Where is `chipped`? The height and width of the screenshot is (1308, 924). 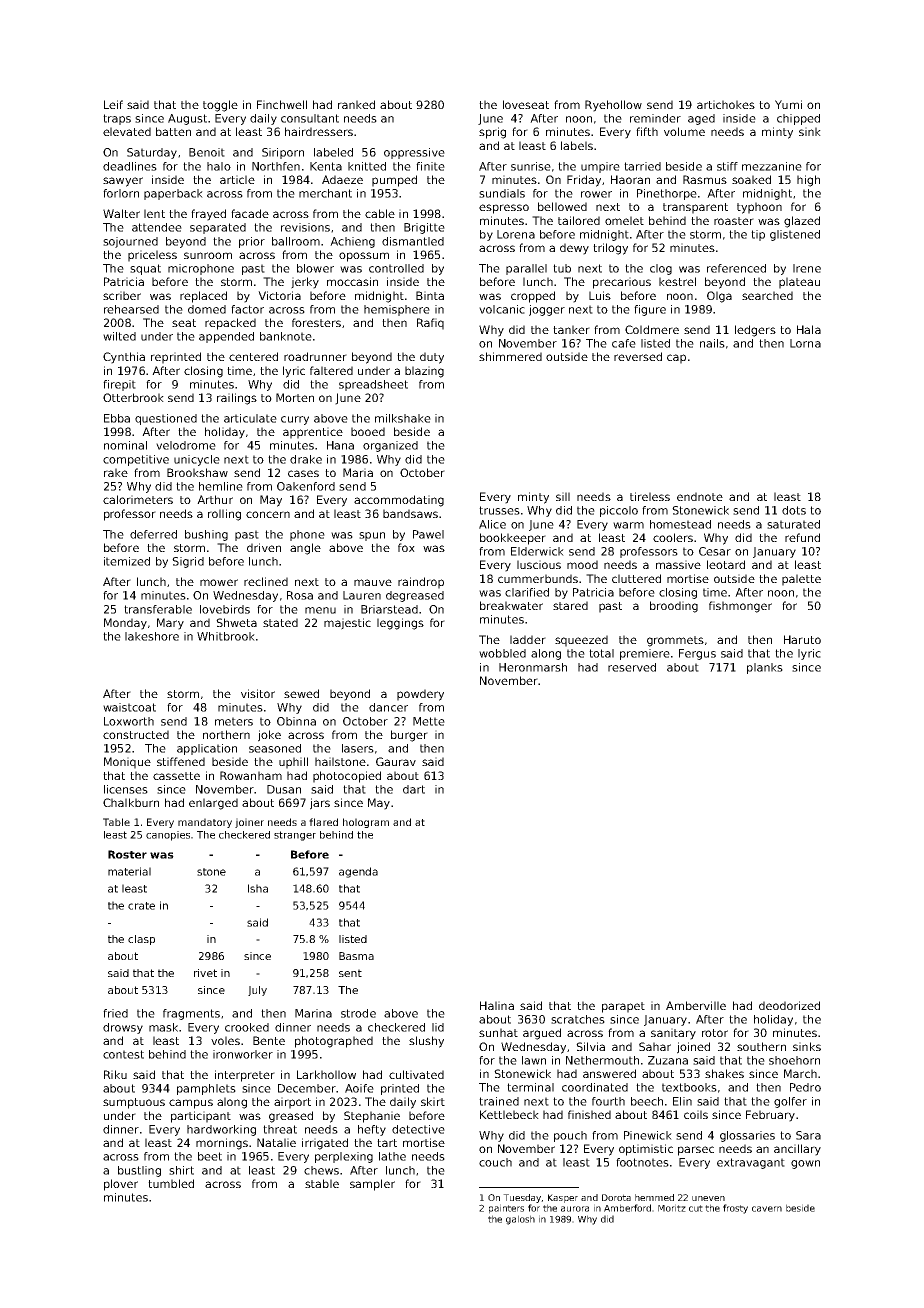 chipped is located at coordinates (798, 119).
